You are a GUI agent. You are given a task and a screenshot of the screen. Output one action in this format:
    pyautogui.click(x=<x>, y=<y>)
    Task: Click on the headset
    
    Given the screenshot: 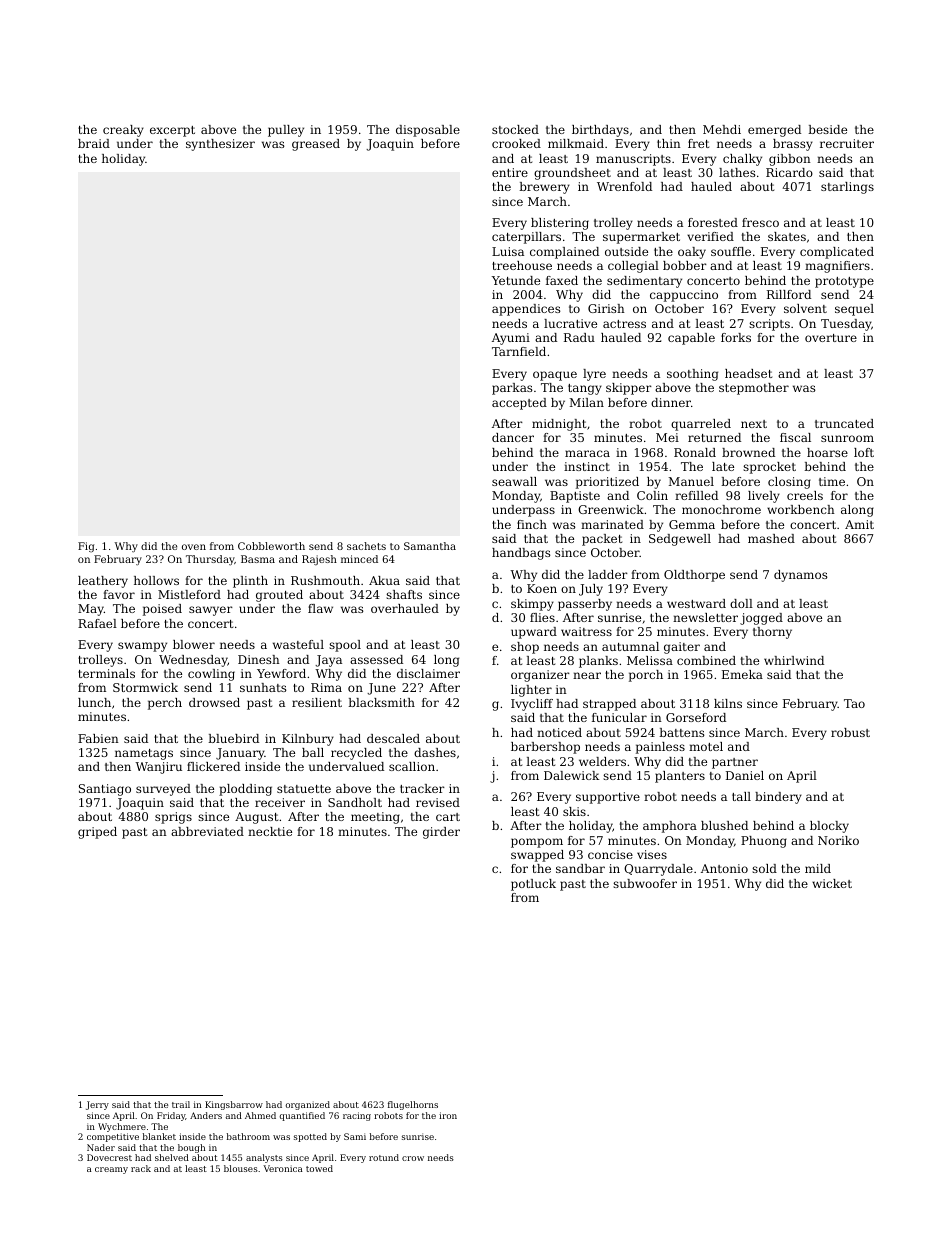 What is the action you would take?
    pyautogui.click(x=748, y=373)
